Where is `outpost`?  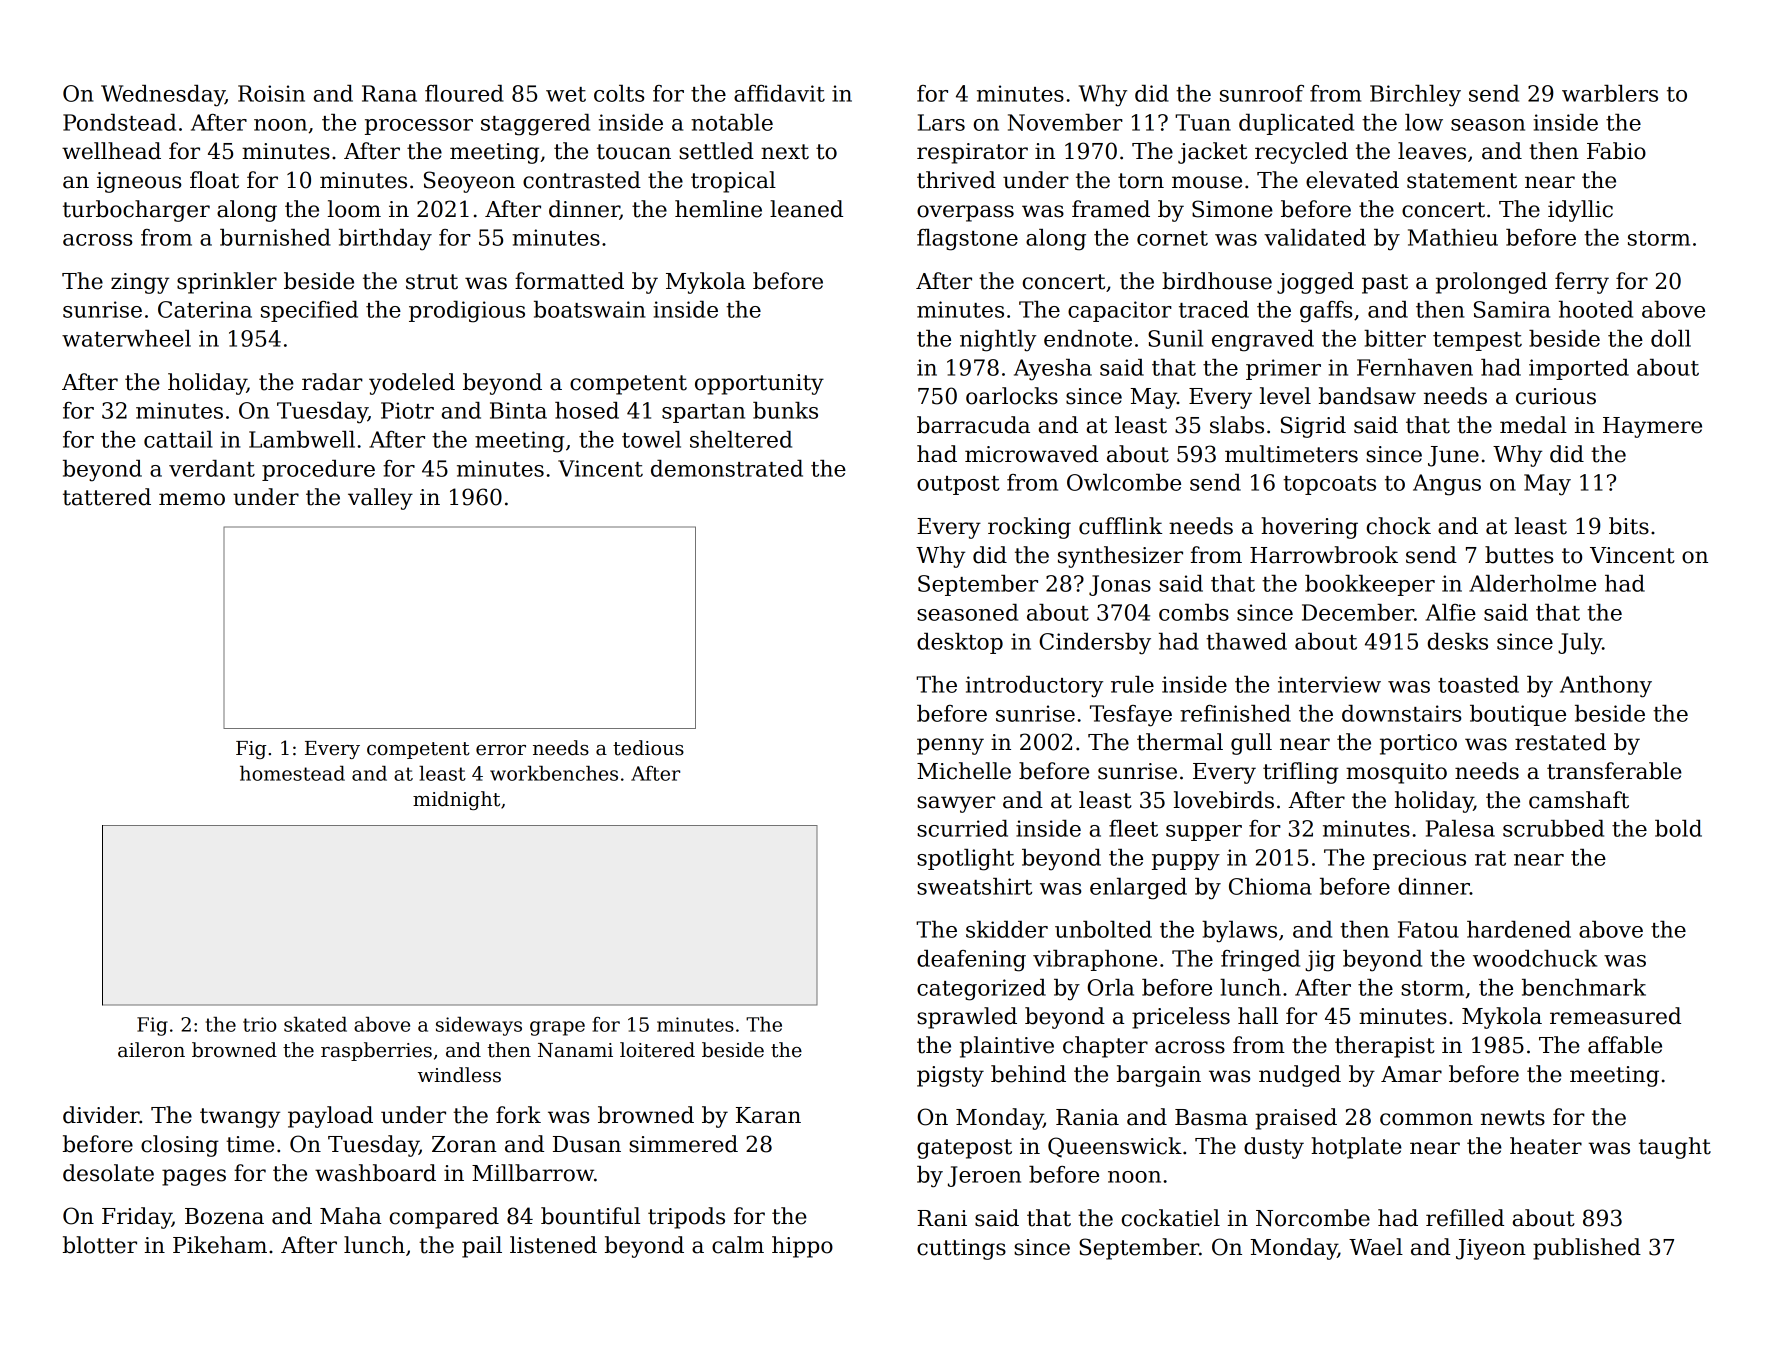 outpost is located at coordinates (958, 485).
